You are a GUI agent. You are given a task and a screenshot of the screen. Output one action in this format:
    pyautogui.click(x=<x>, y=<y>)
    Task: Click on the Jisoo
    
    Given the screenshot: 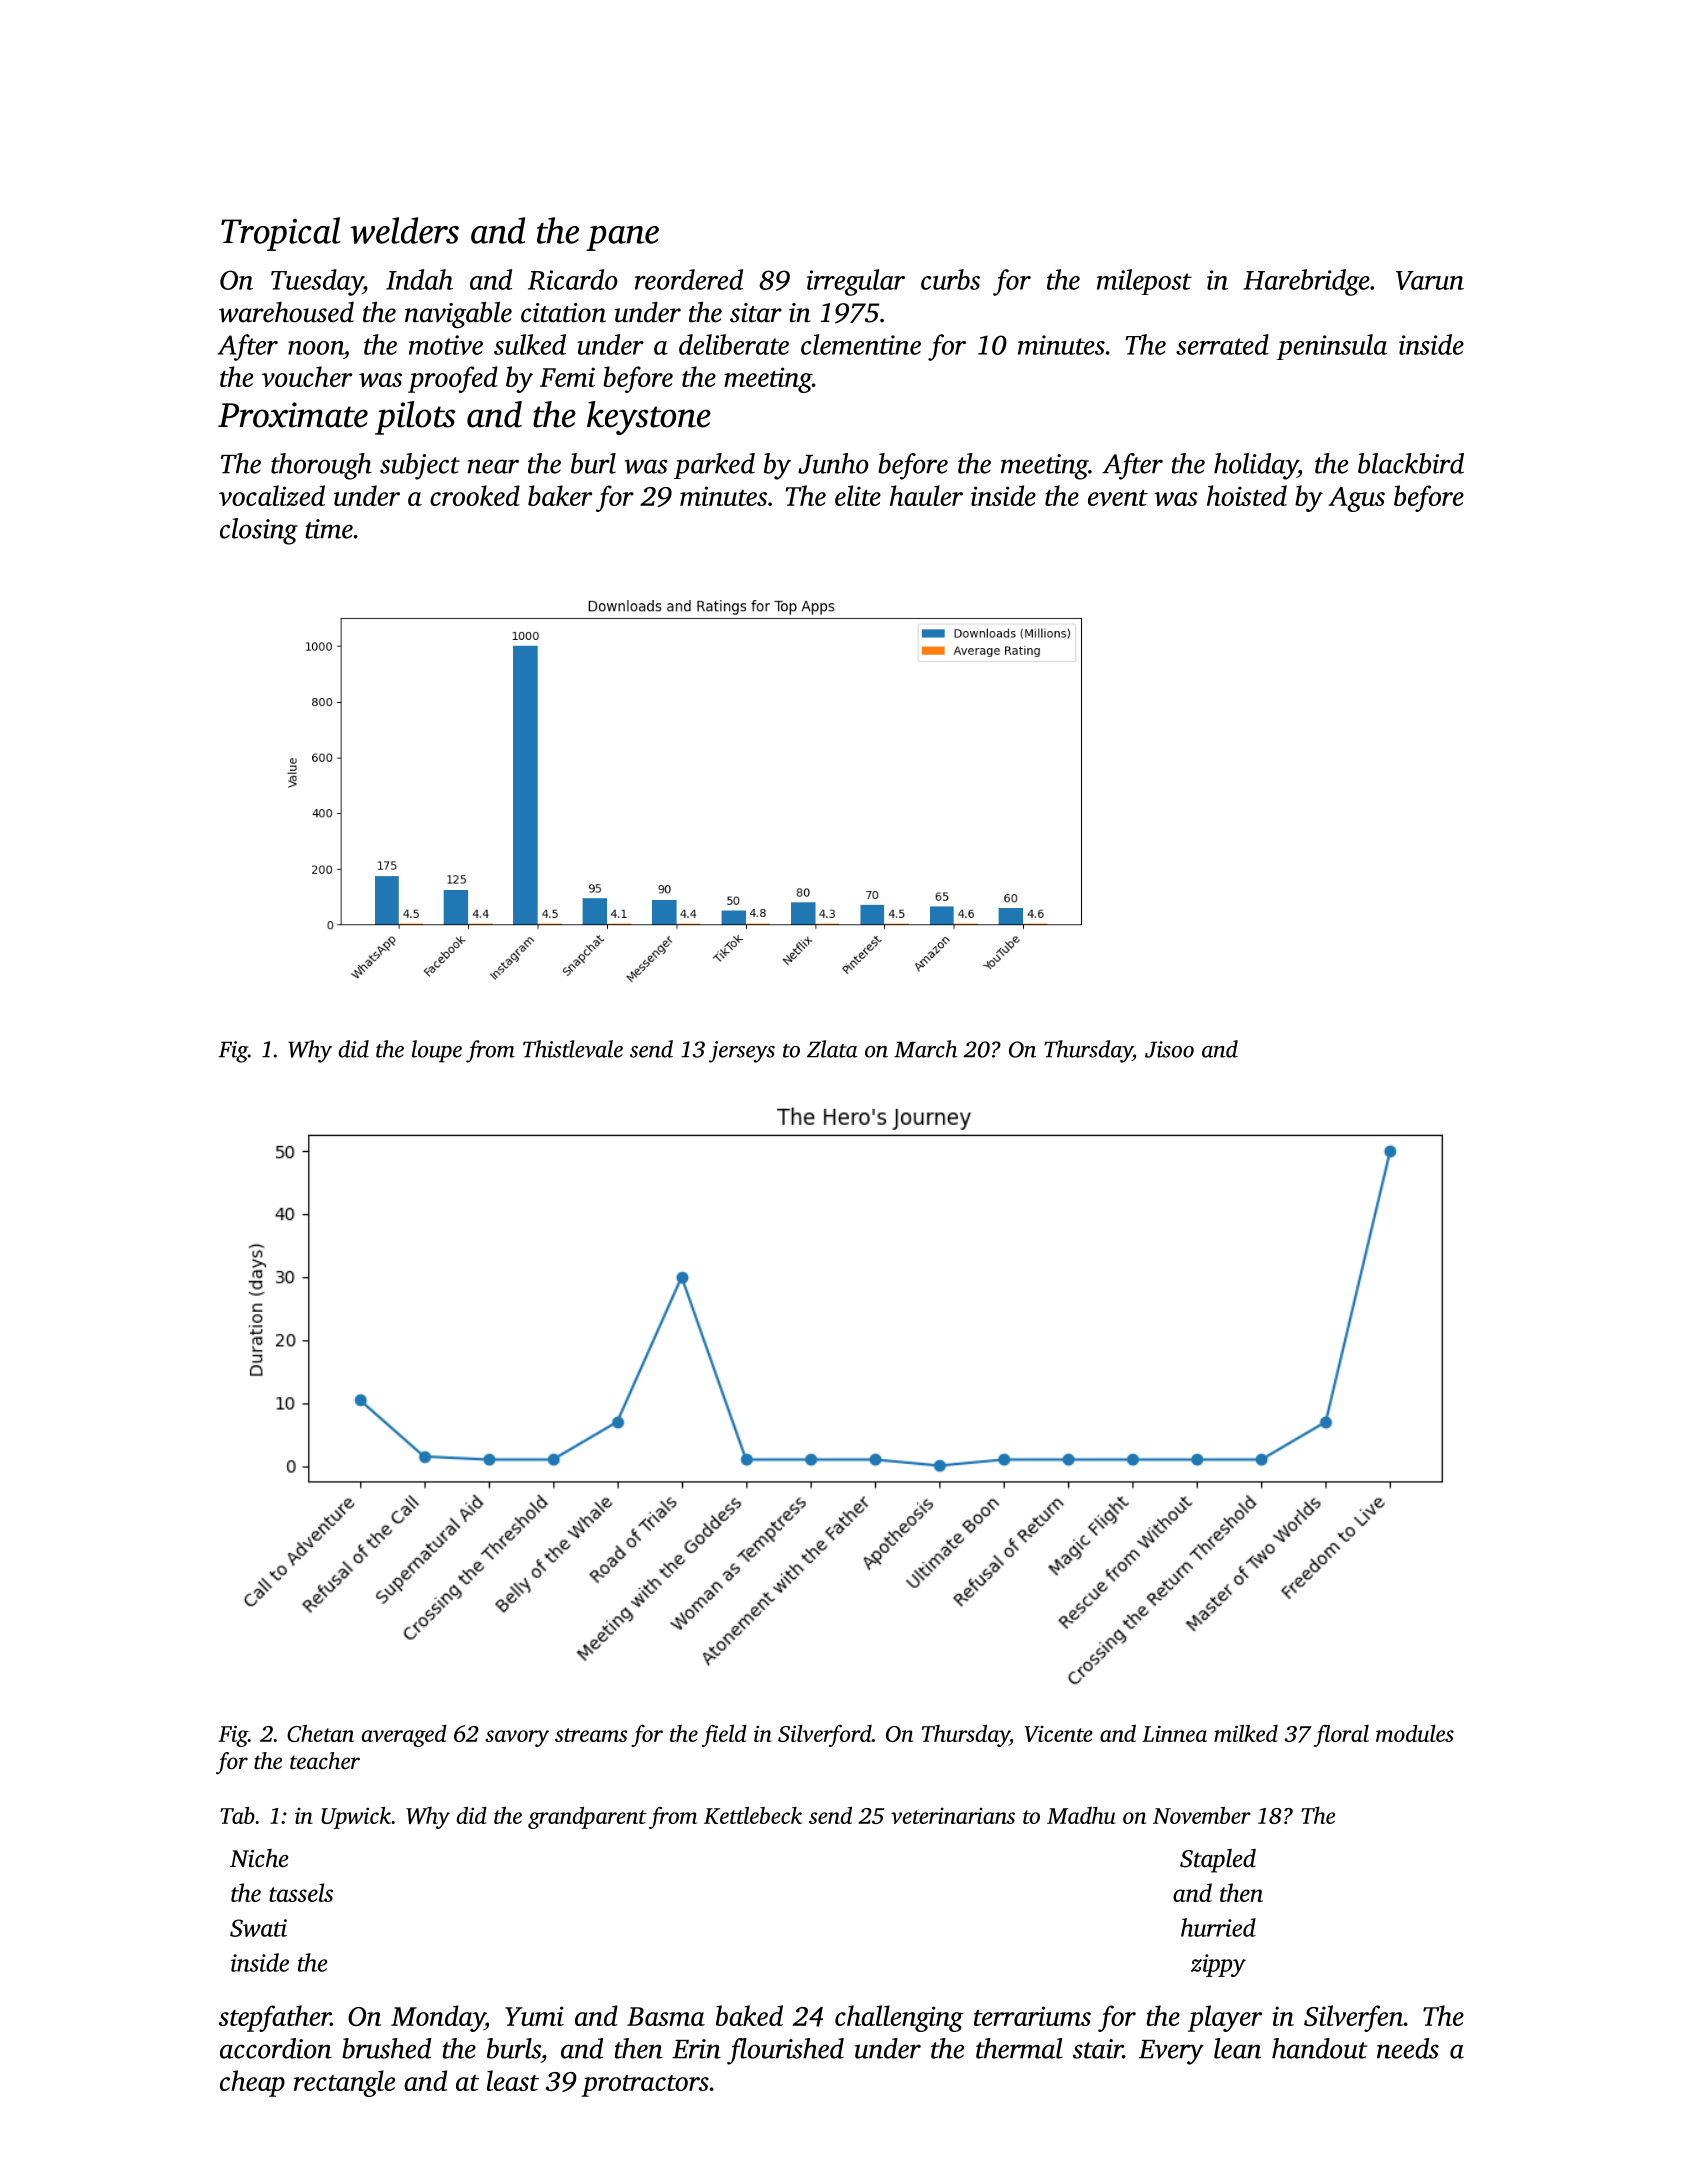 What is the action you would take?
    pyautogui.click(x=1169, y=1049)
